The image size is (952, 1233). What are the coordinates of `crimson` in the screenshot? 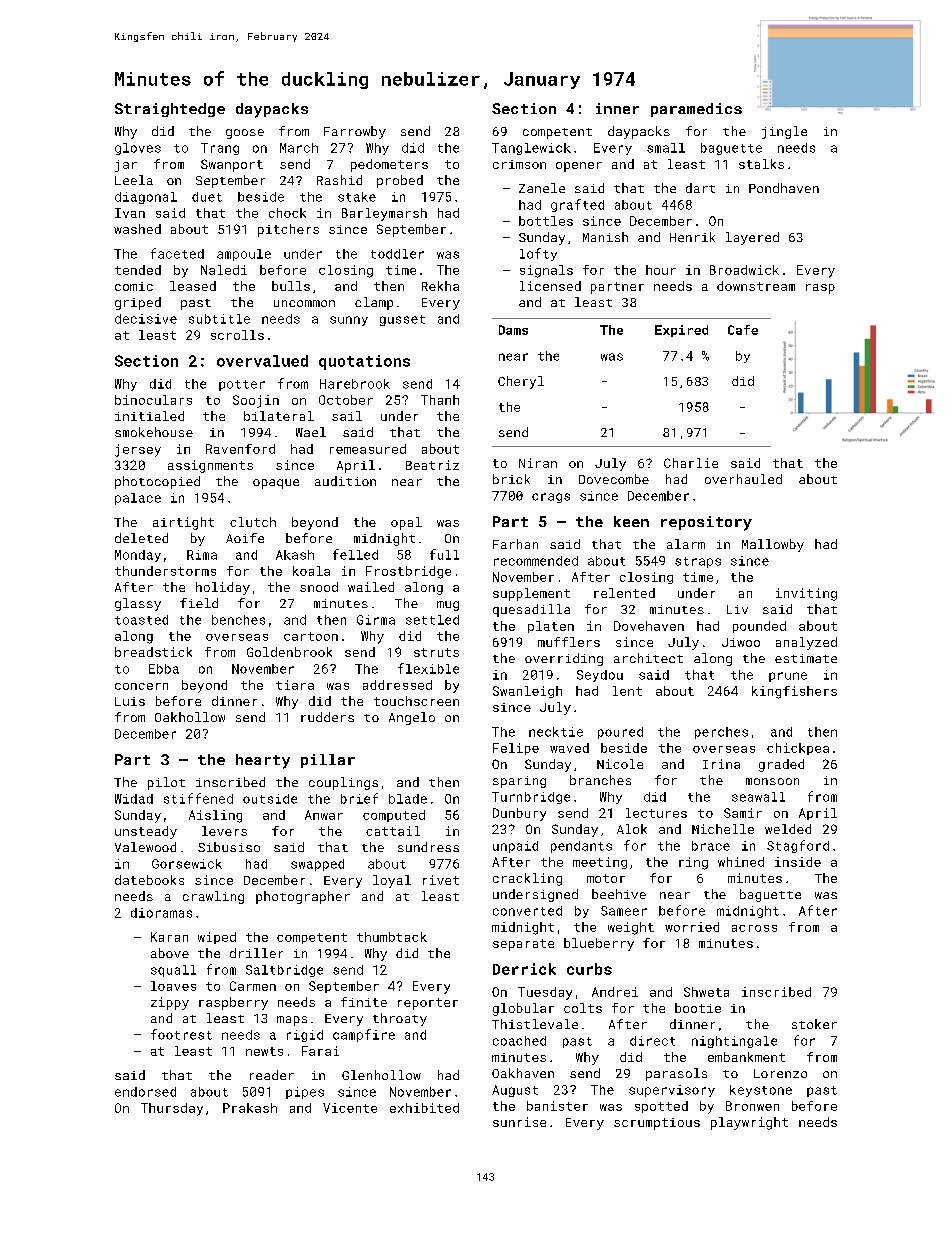 It's located at (519, 164).
